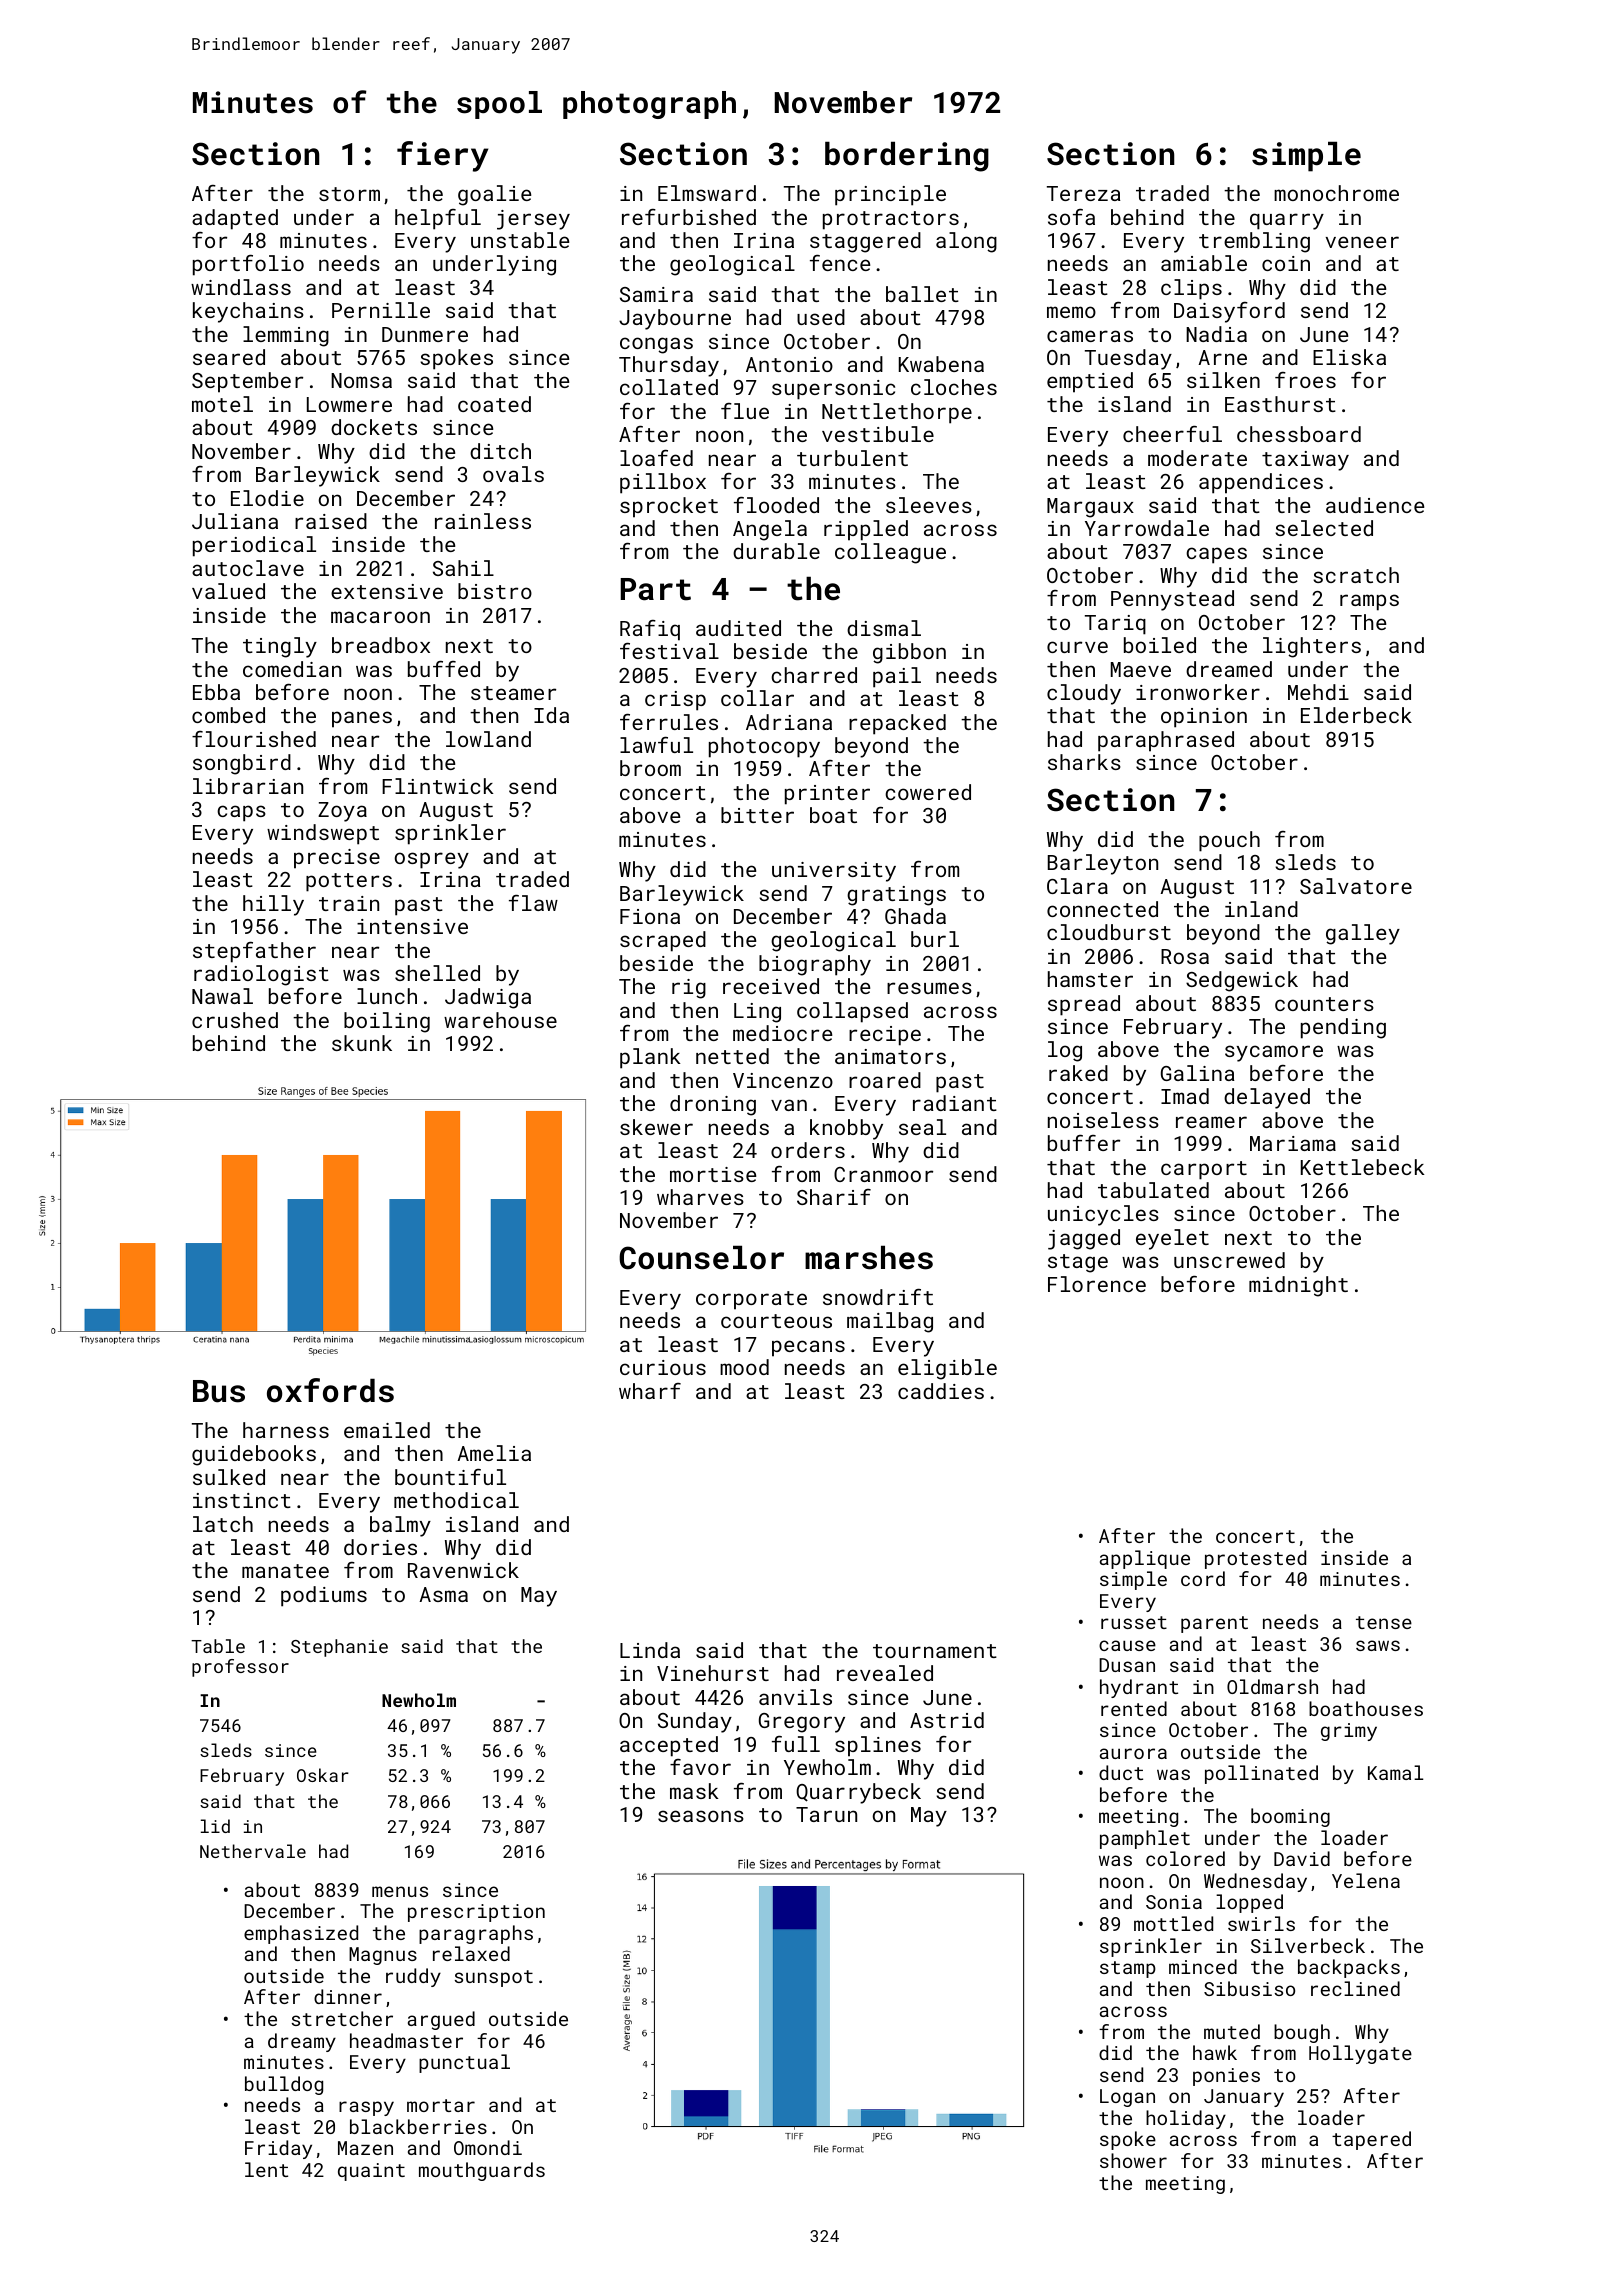 The image size is (1620, 2292). Describe the element at coordinates (1145, 1839) in the screenshot. I see `pamphlet` at that location.
